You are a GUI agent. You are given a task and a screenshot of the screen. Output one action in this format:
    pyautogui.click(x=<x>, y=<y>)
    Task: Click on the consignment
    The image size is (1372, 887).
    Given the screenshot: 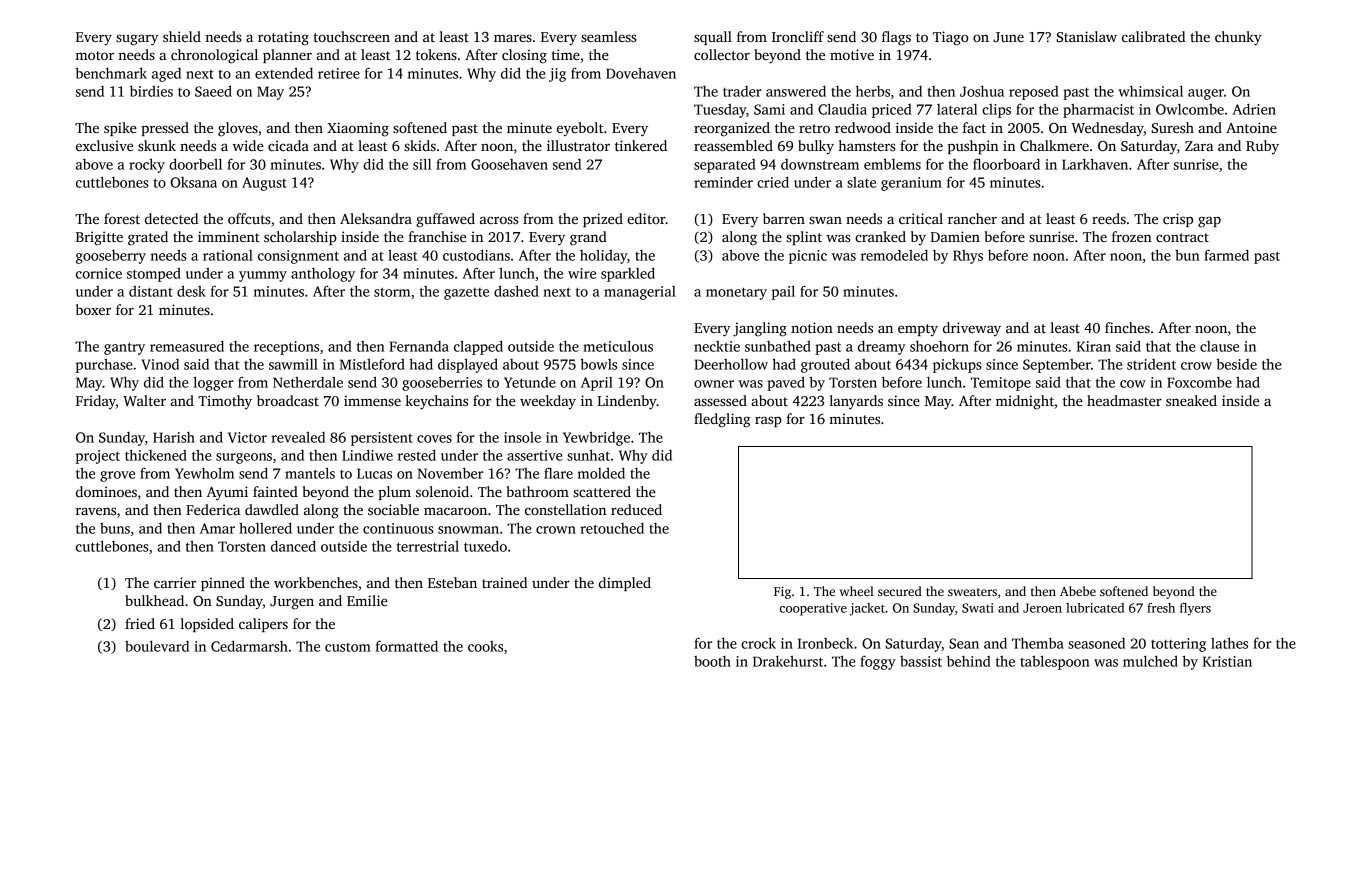 What is the action you would take?
    pyautogui.click(x=298, y=257)
